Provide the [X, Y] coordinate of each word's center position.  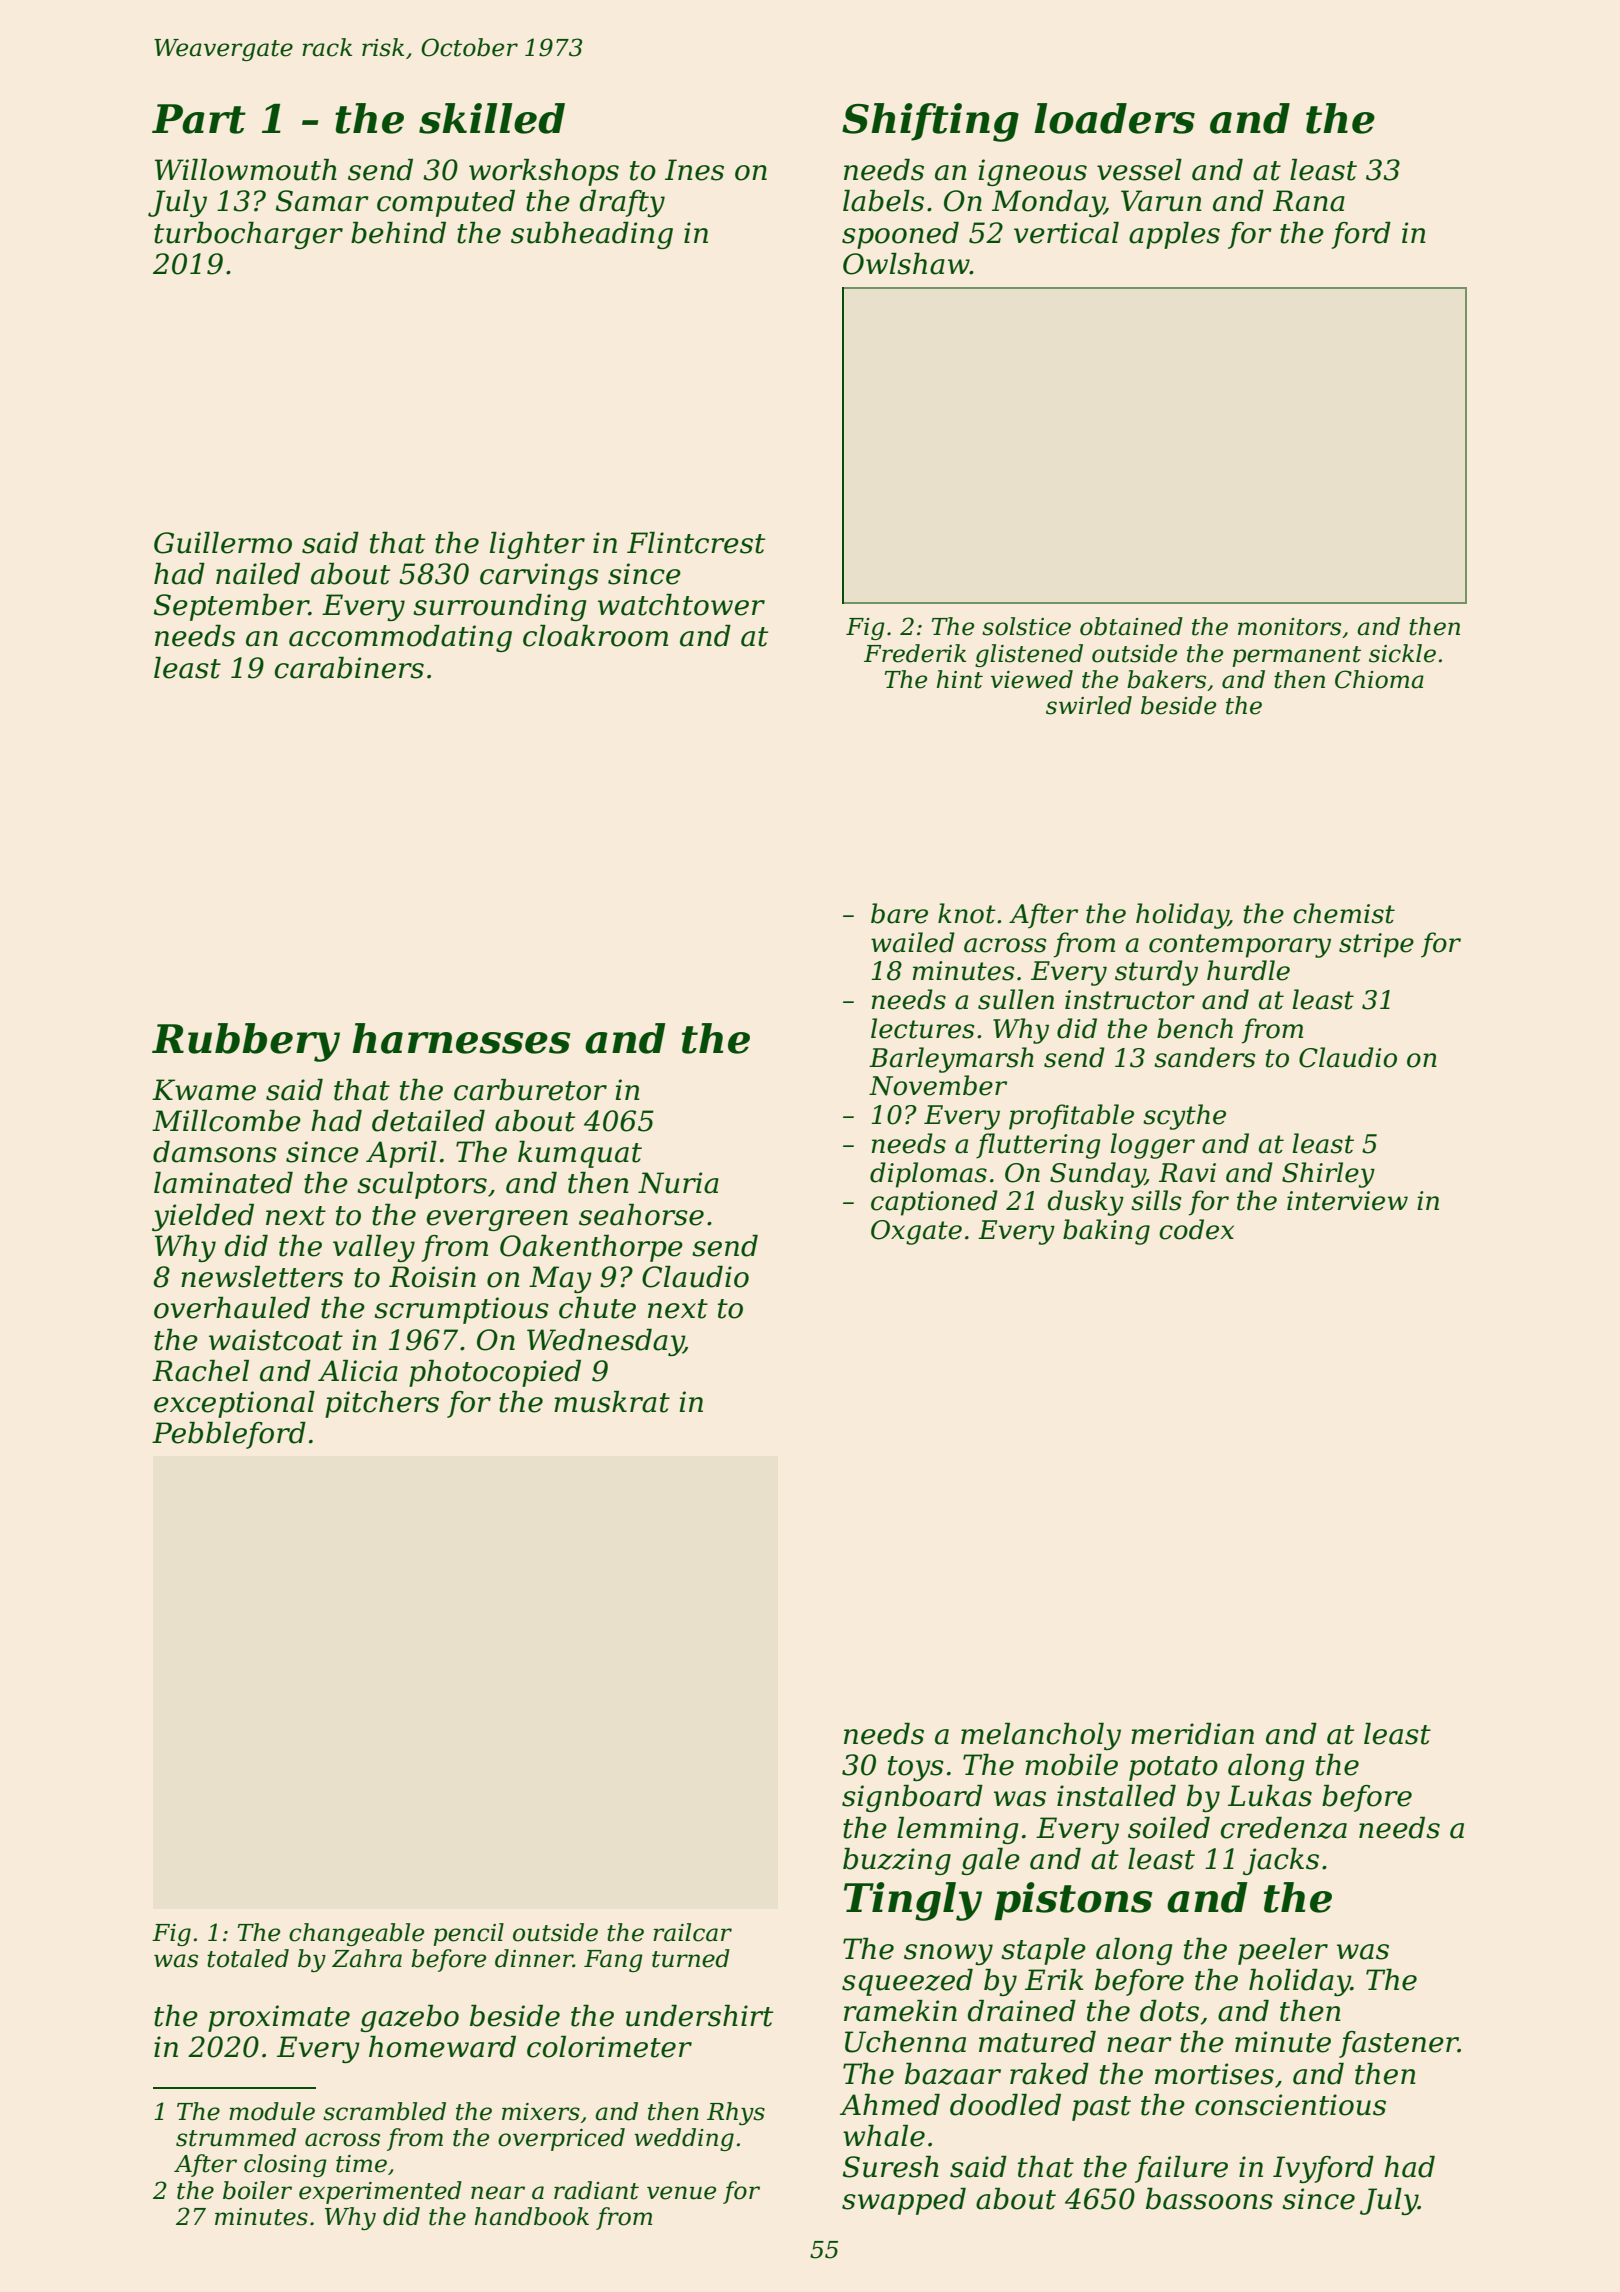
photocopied [495, 1373]
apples [1174, 235]
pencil [468, 1934]
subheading [592, 235]
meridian [1192, 1734]
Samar [322, 201]
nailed [258, 574]
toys [916, 1768]
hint [960, 679]
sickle [1402, 653]
